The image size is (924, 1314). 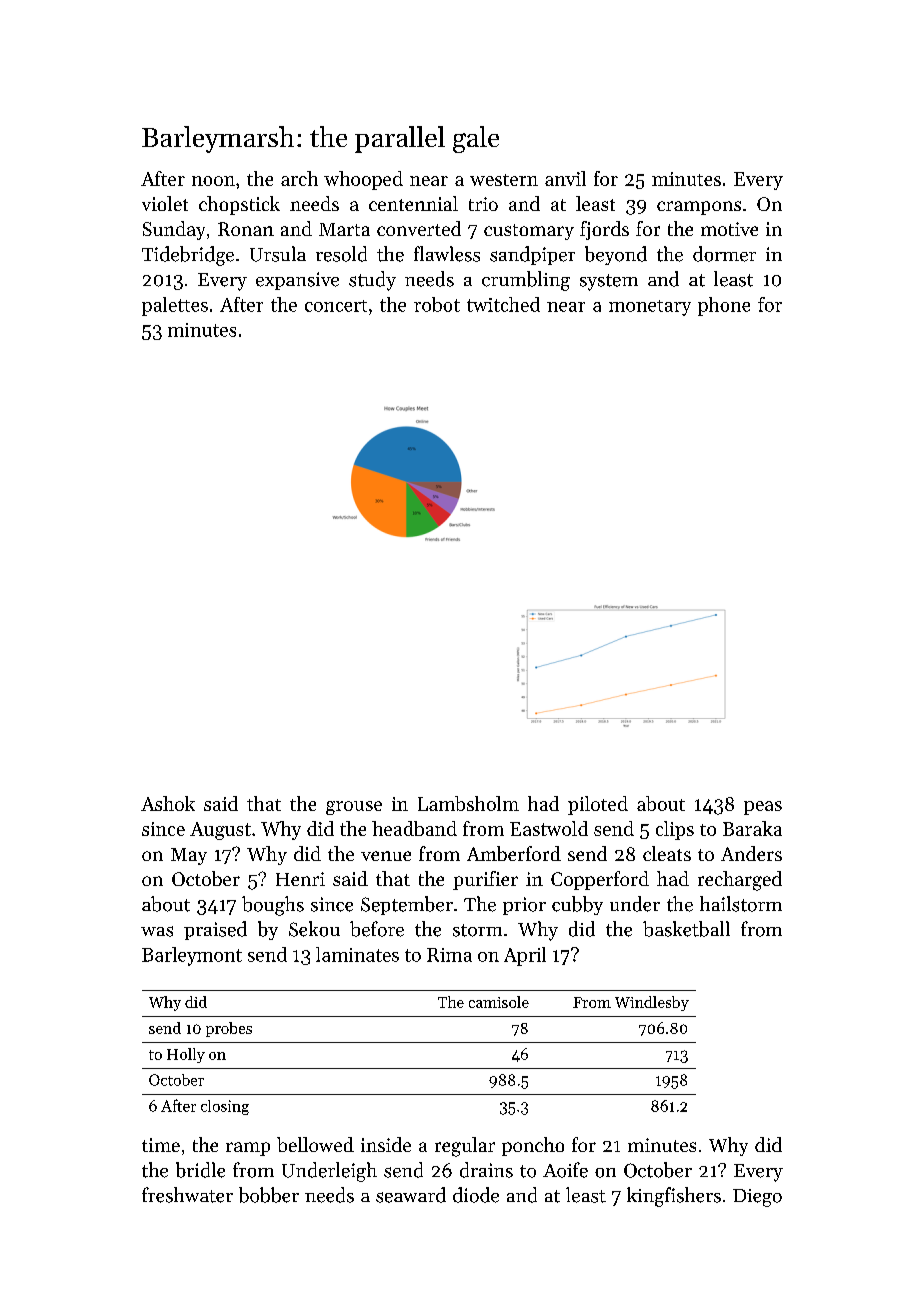 What do you see at coordinates (354, 808) in the screenshot?
I see `grouse` at bounding box center [354, 808].
